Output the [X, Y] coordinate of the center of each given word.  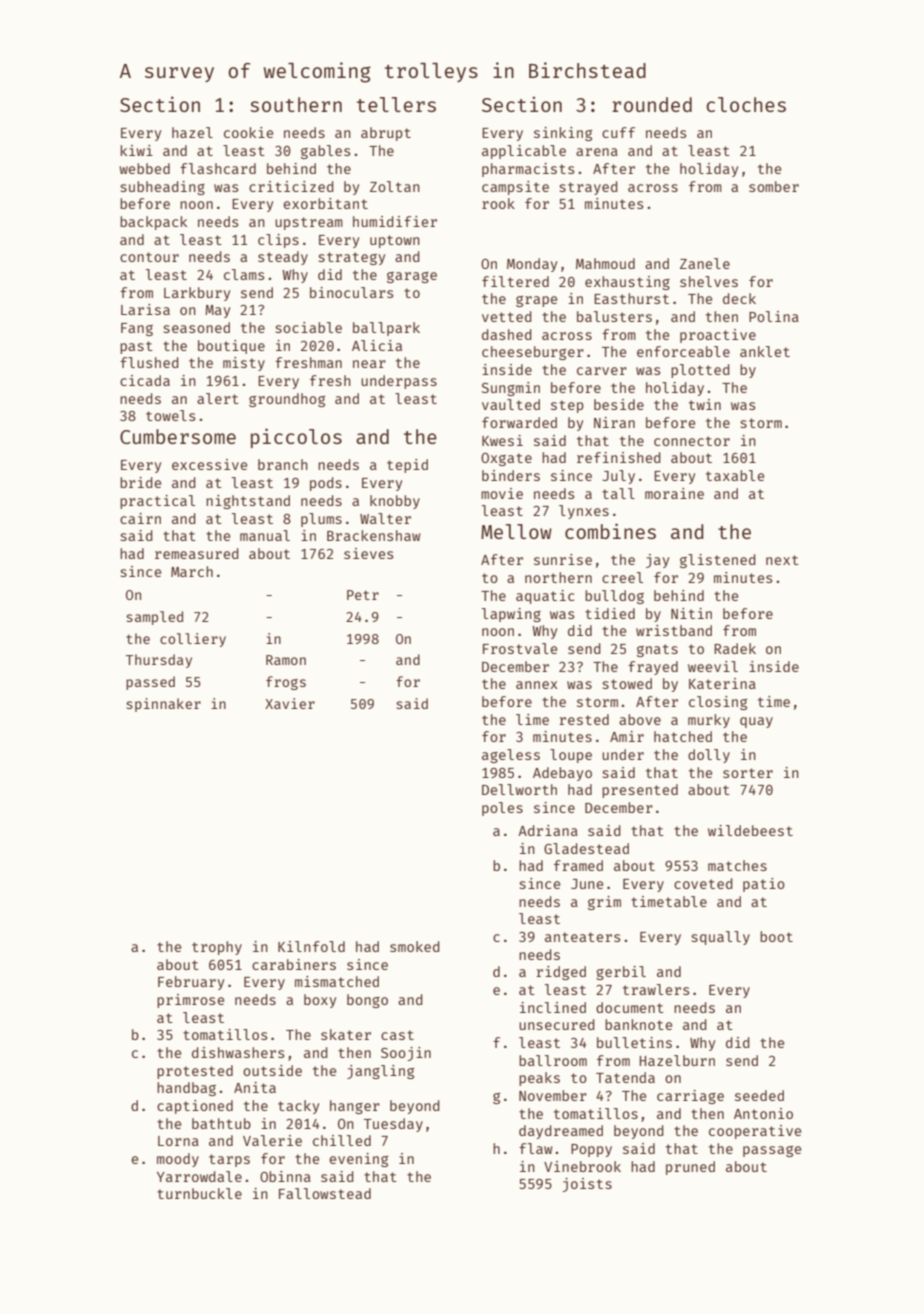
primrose [190, 1001]
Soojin [406, 1054]
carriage [690, 1097]
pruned [690, 1168]
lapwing [511, 615]
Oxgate [506, 459]
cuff [618, 132]
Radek [735, 648]
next [782, 560]
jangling [380, 1072]
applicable [524, 152]
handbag [186, 1089]
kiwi [136, 150]
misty [244, 364]
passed [150, 683]
